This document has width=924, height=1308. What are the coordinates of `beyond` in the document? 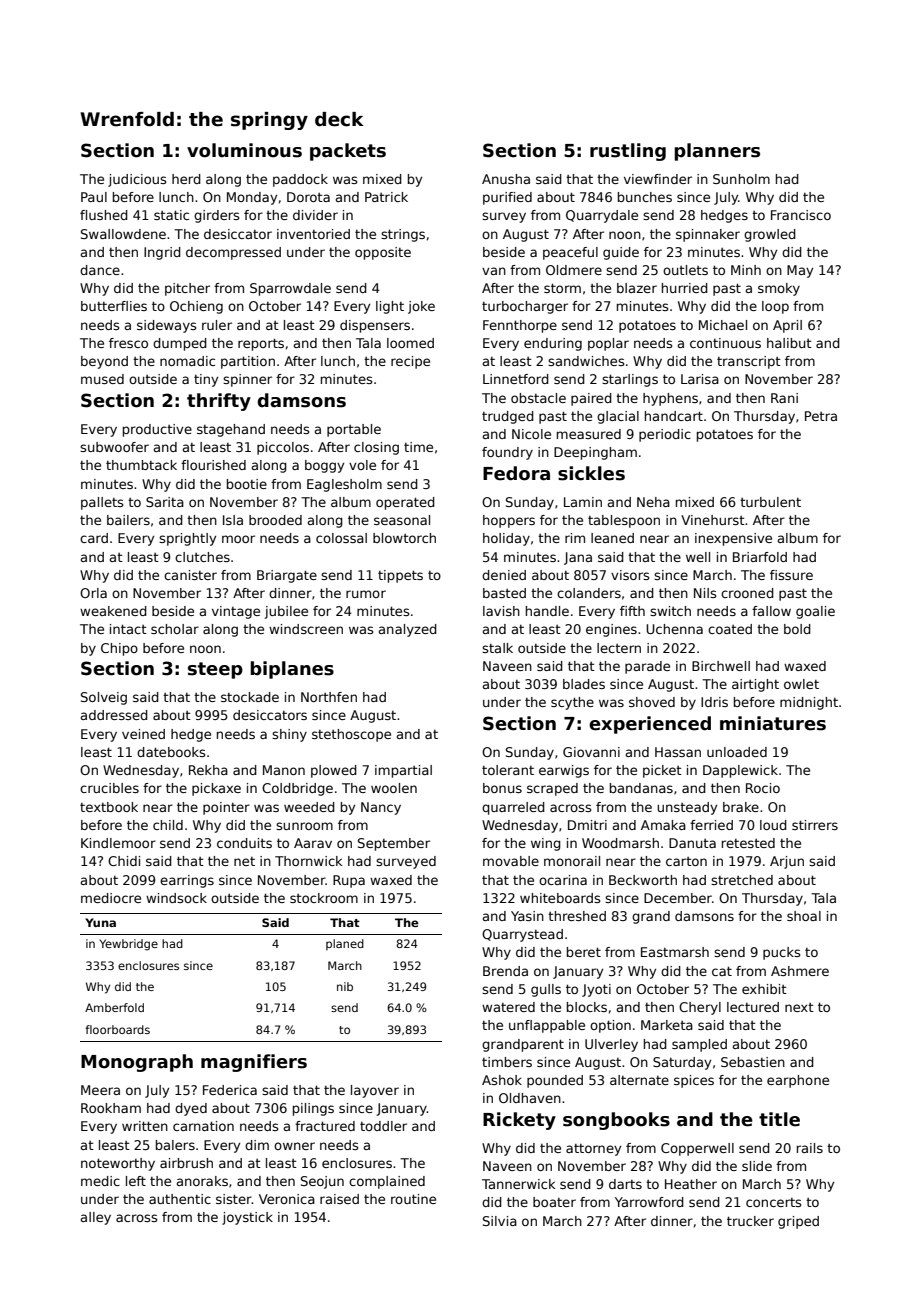 It's located at (104, 362).
